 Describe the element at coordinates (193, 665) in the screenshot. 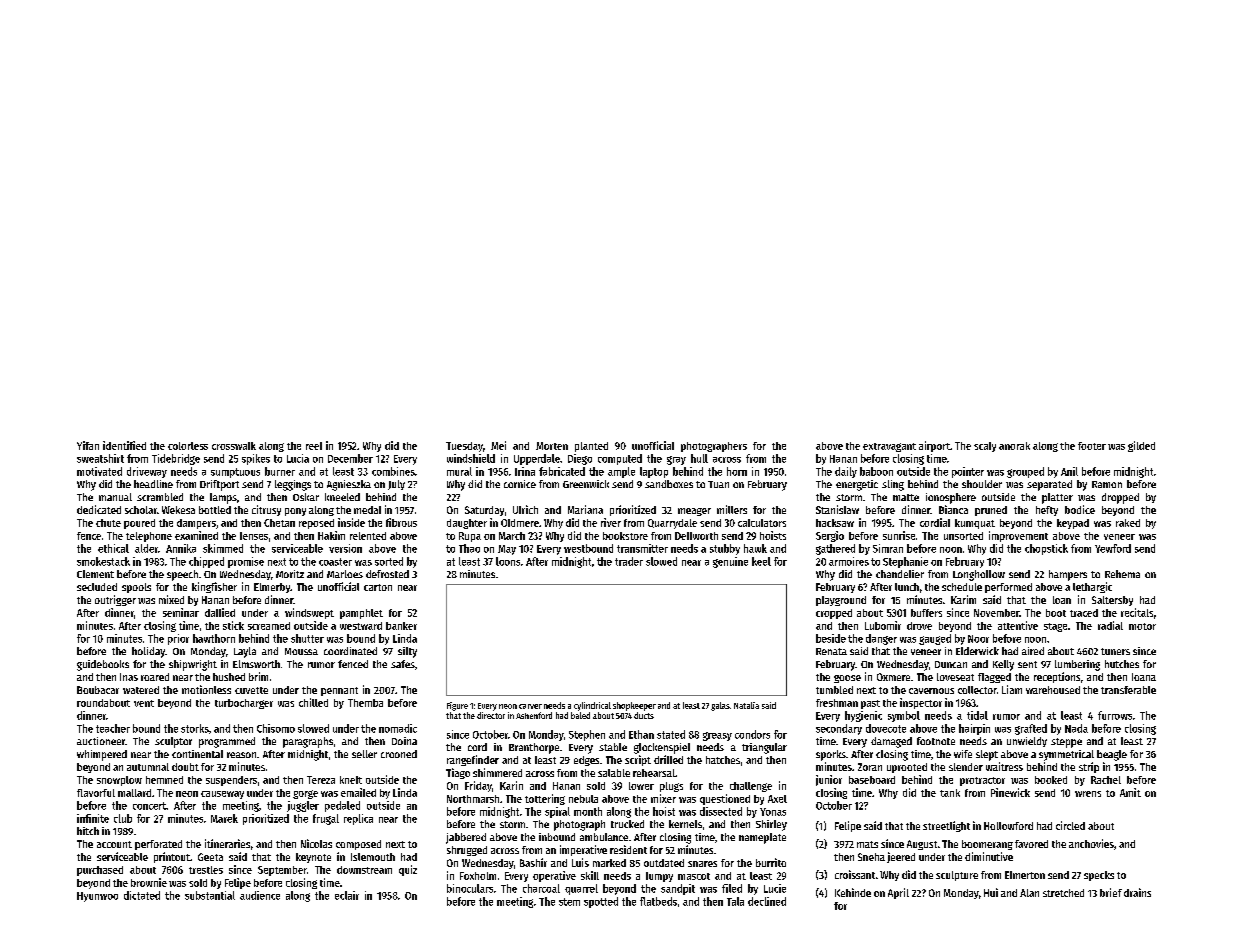

I see `shipwright` at that location.
